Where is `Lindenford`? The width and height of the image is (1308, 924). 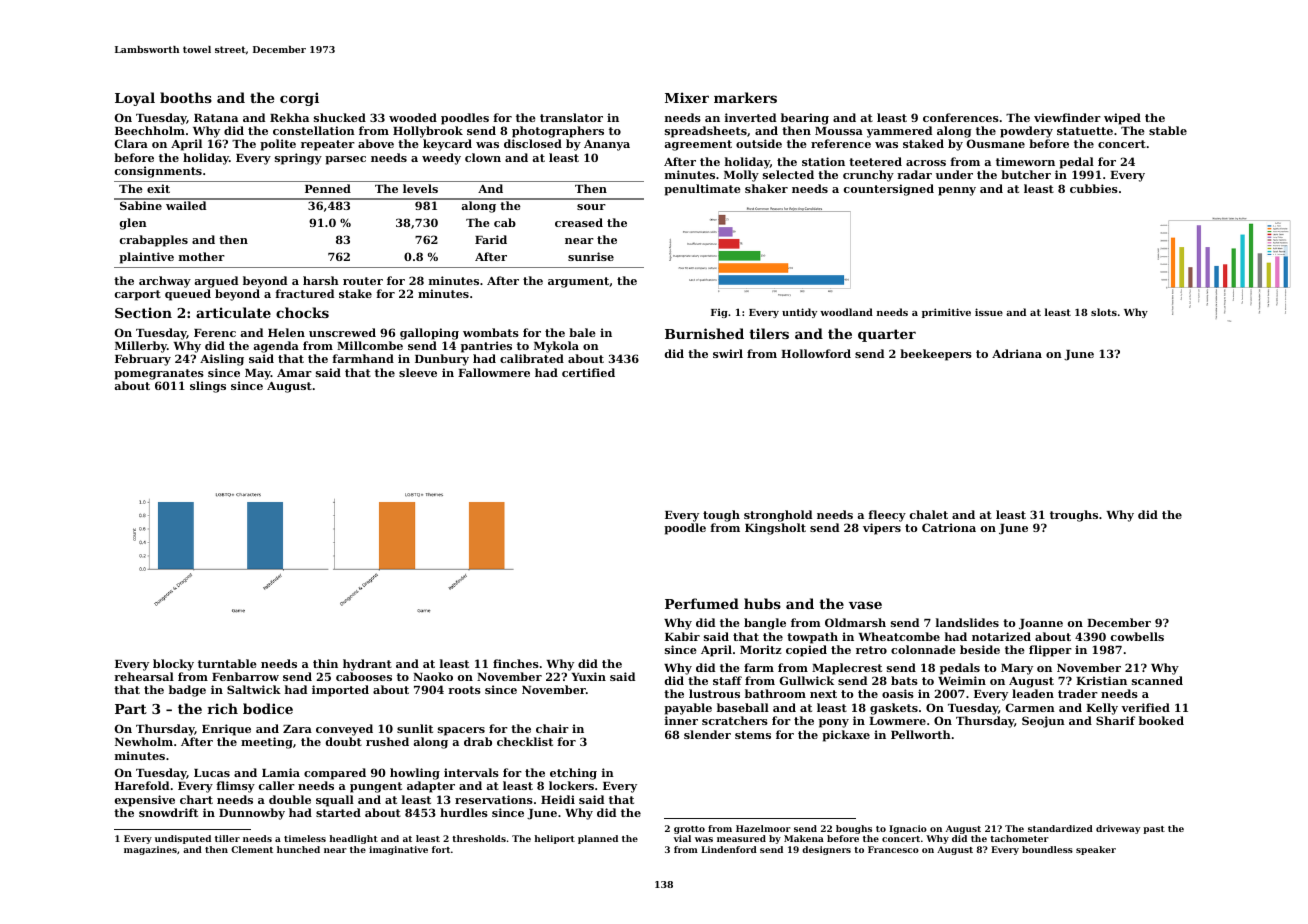
Lindenford is located at coordinates (729, 849).
